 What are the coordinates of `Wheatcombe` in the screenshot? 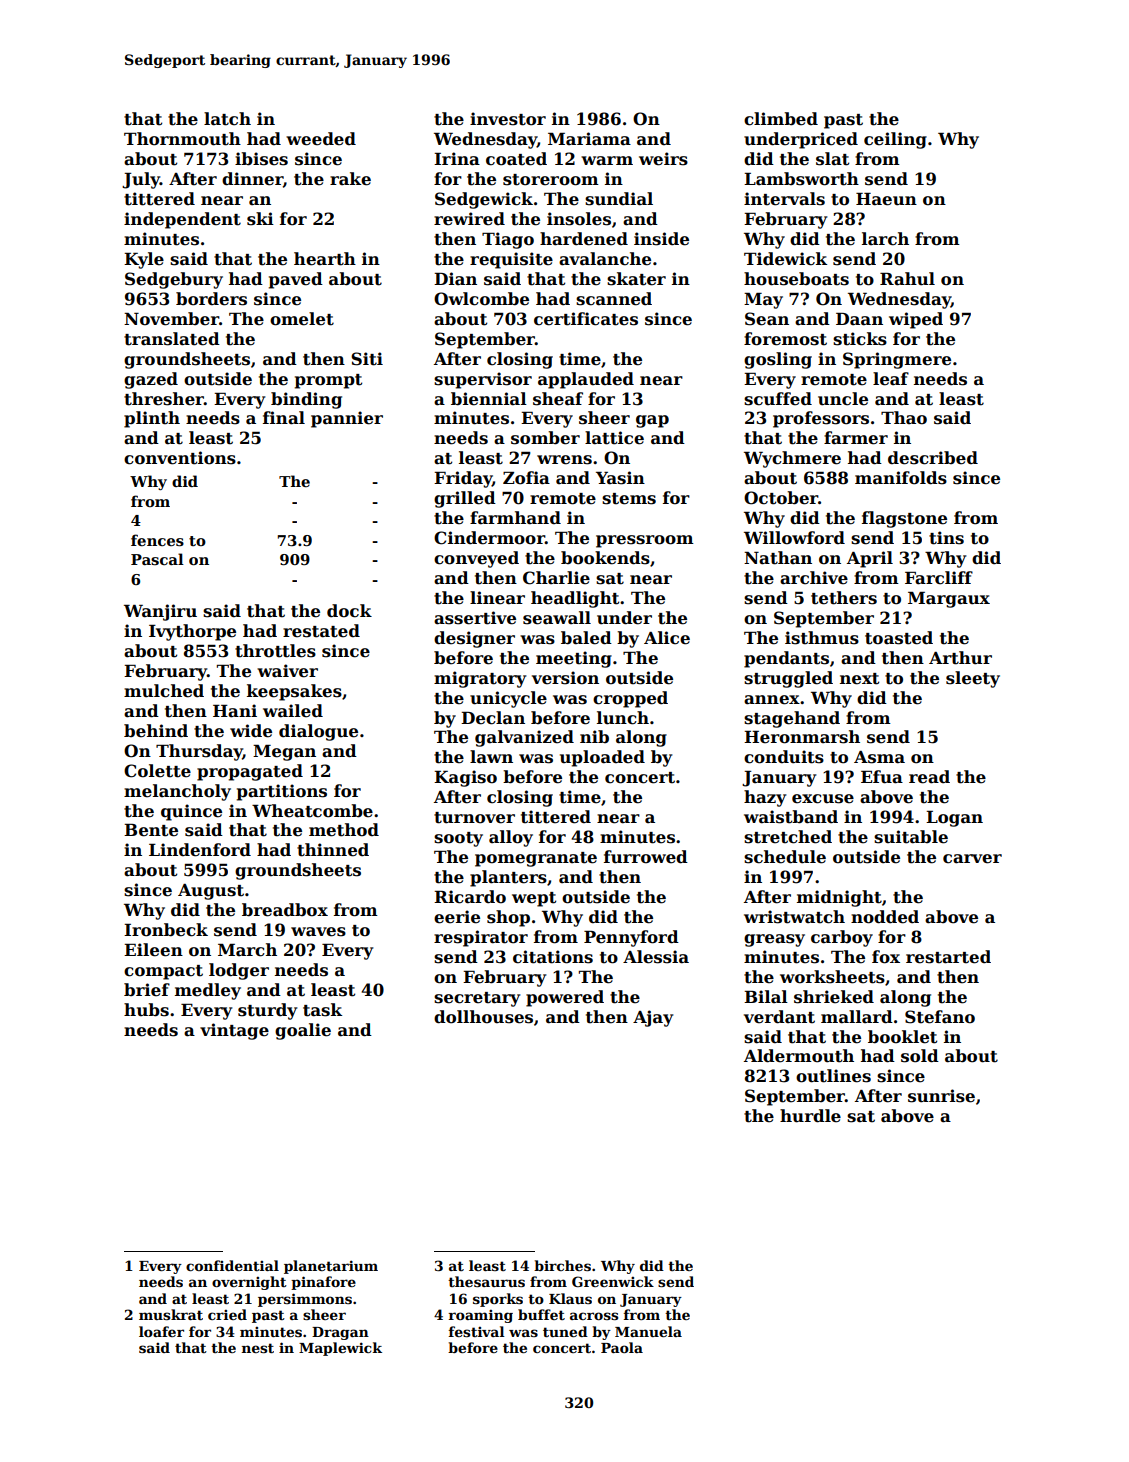 It's located at (312, 811).
